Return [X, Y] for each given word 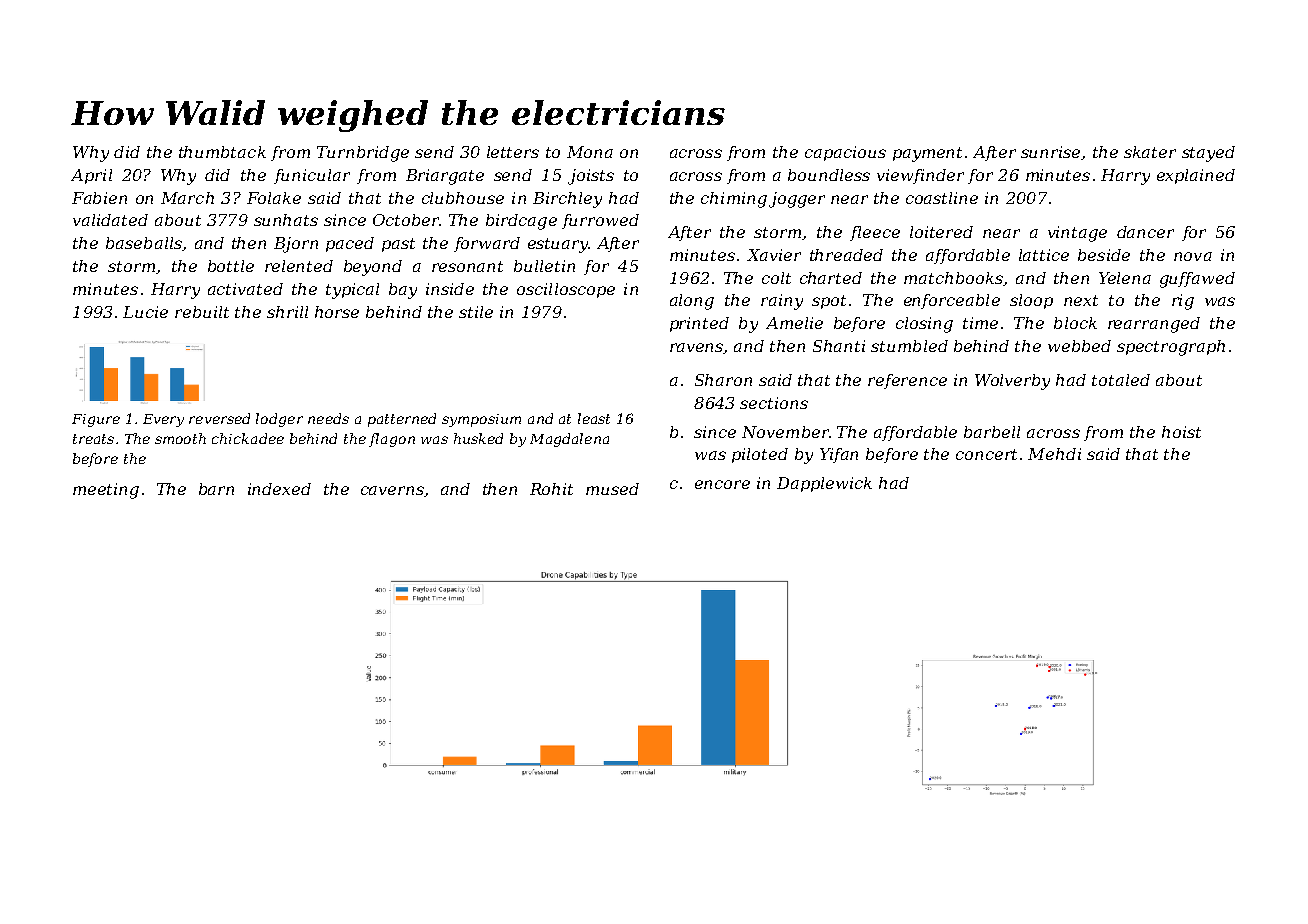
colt [776, 278]
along [692, 302]
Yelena [1125, 278]
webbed [1079, 346]
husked [478, 438]
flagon [392, 440]
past [398, 245]
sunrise [1050, 152]
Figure [96, 420]
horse [337, 312]
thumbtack [222, 152]
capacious [845, 153]
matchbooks [953, 278]
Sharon [723, 380]
